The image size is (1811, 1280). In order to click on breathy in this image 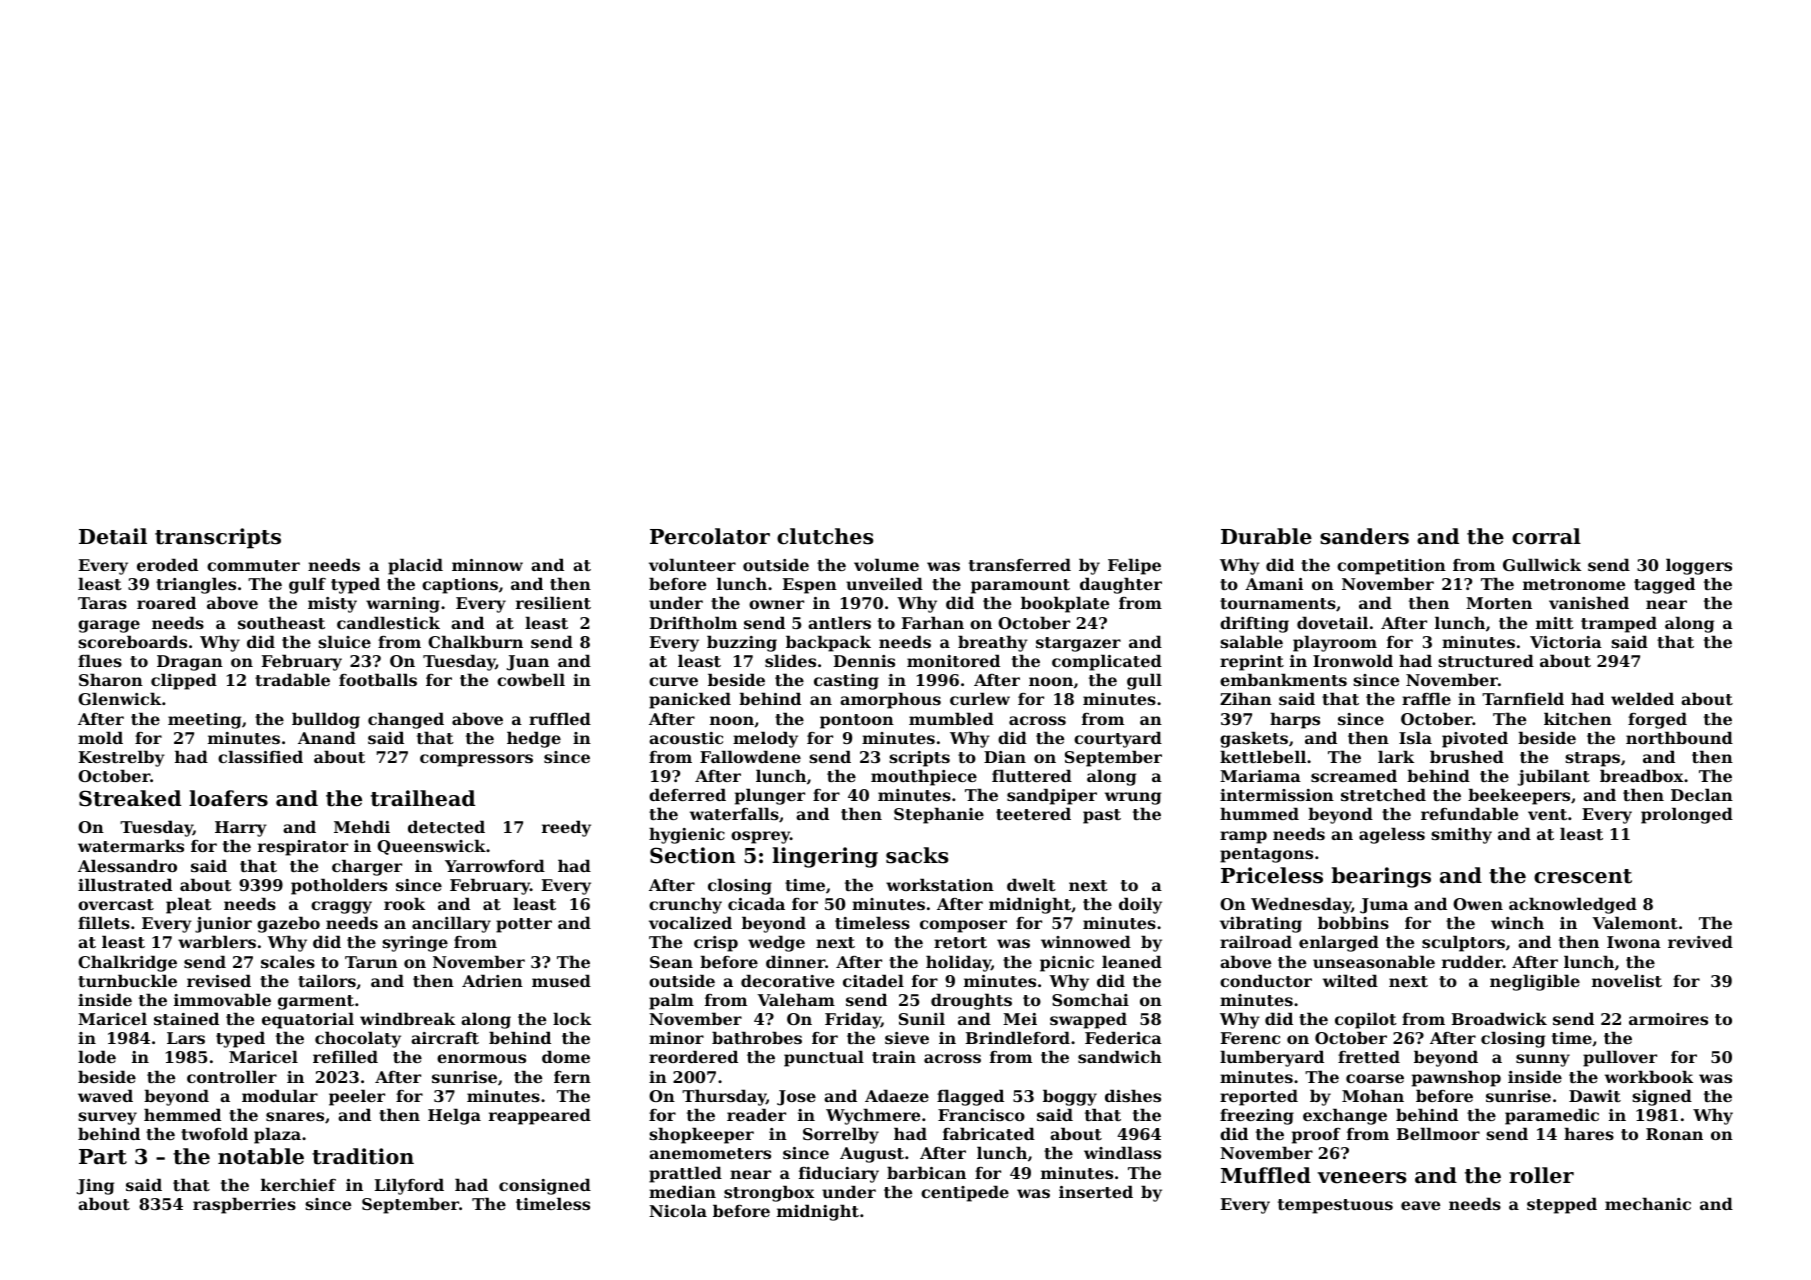, I will do `click(993, 643)`.
